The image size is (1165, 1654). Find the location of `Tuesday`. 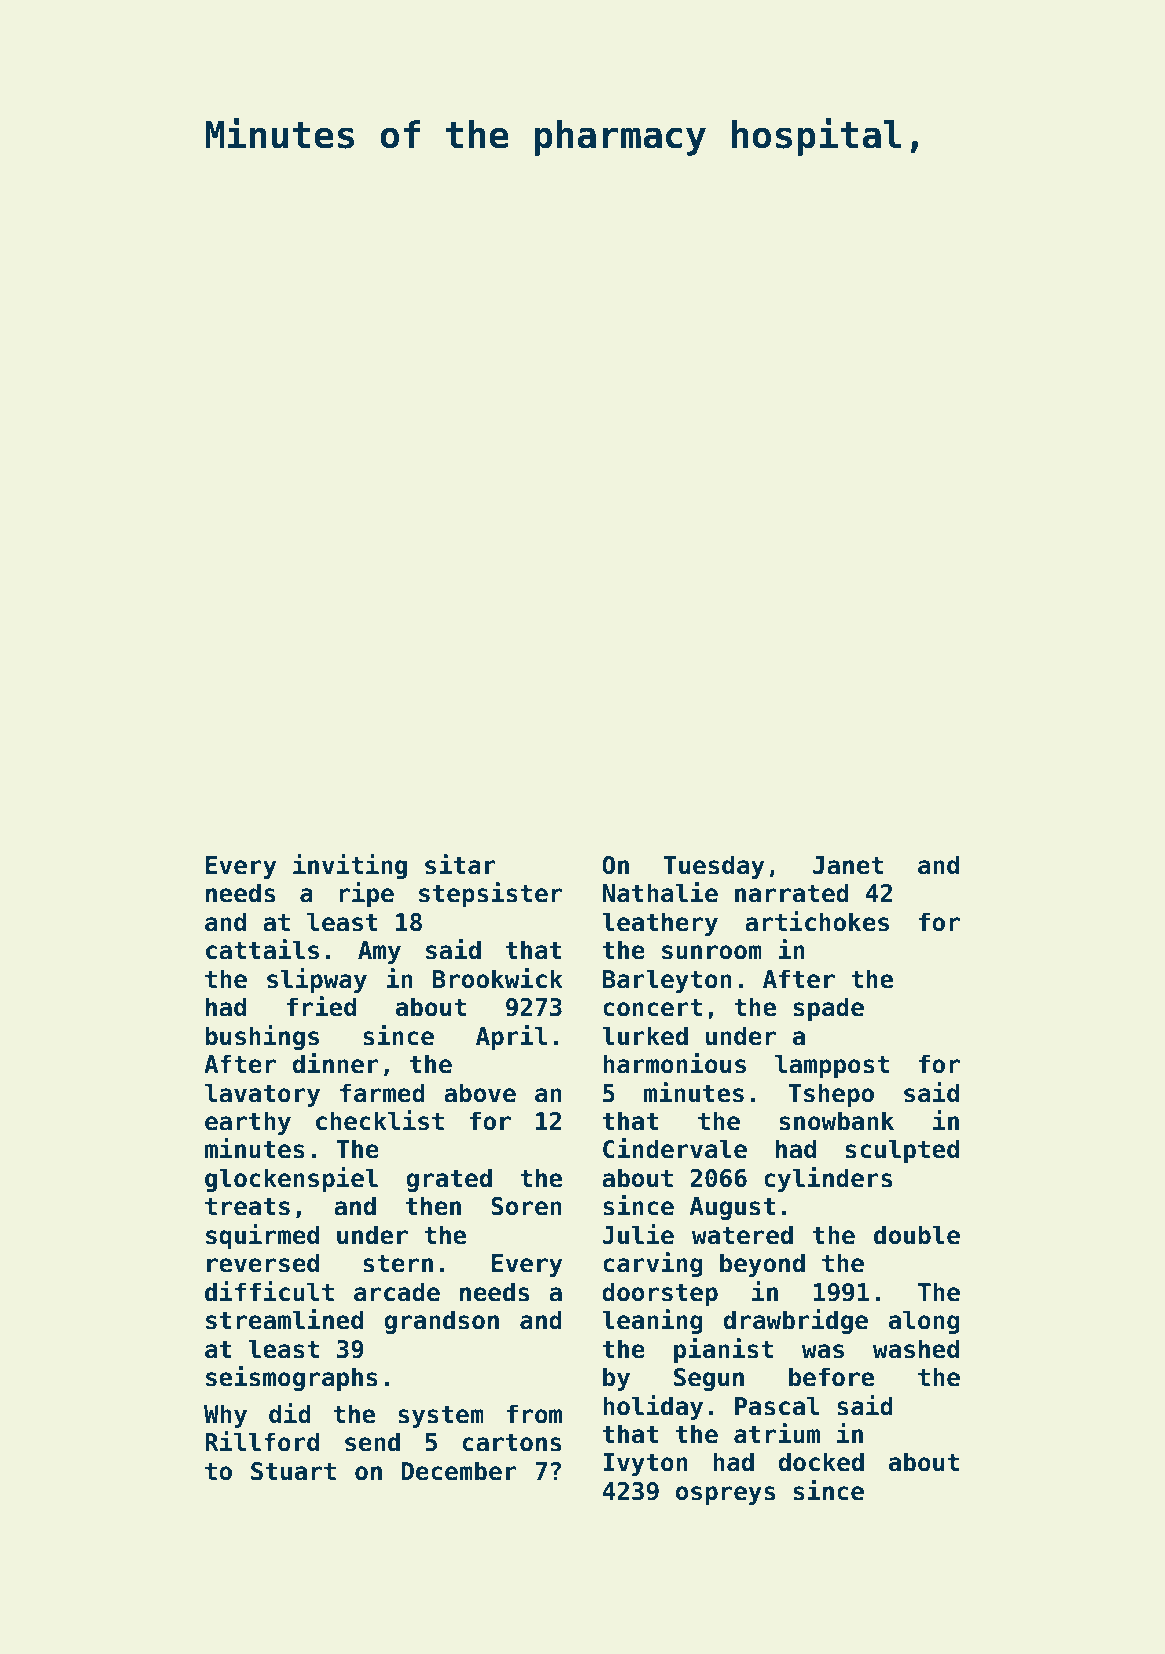

Tuesday is located at coordinates (714, 867).
